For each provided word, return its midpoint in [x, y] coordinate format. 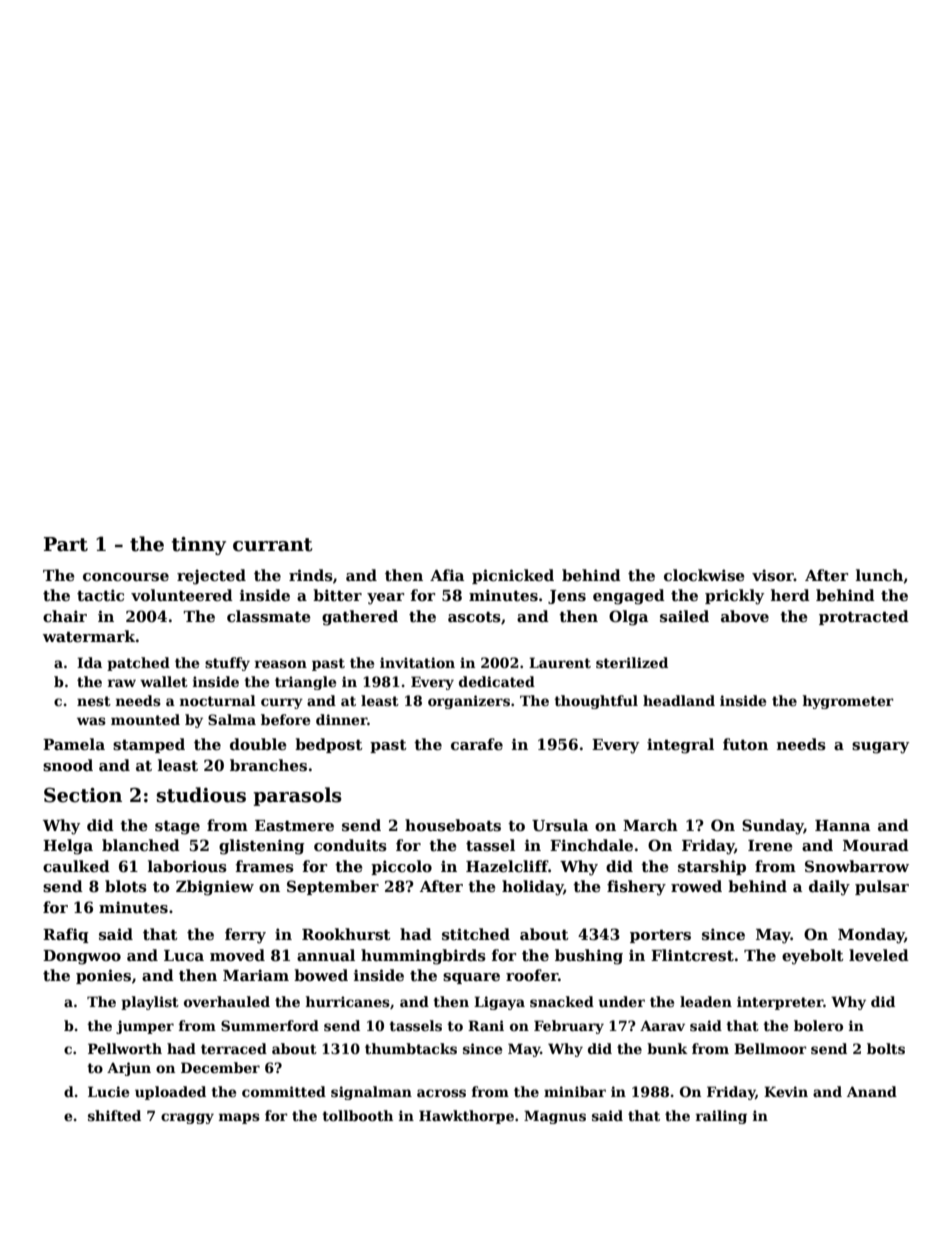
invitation [417, 662]
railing [721, 1117]
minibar [575, 1091]
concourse [126, 577]
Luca [184, 955]
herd [790, 595]
